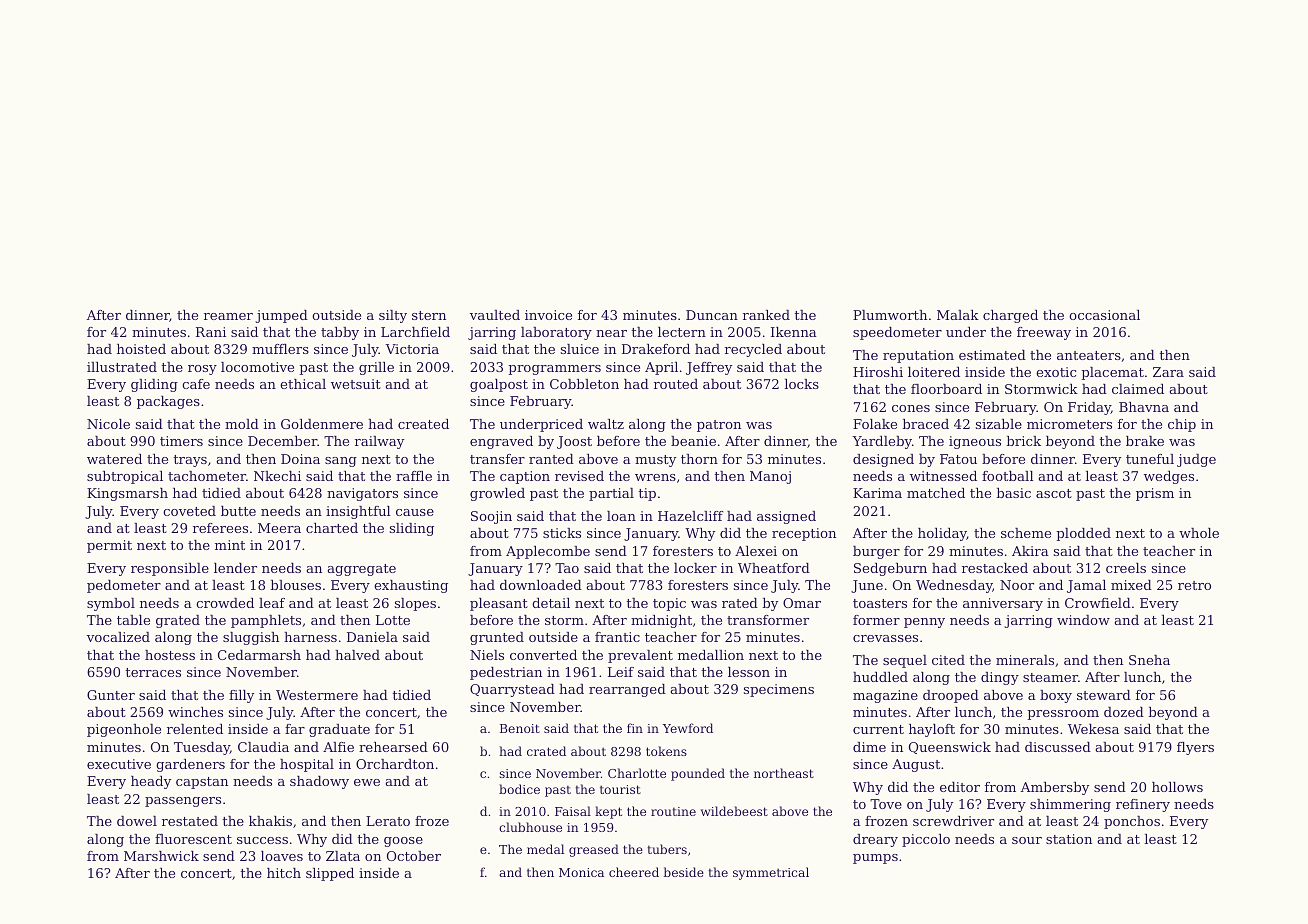 The width and height of the page is (1308, 924). What do you see at coordinates (683, 872) in the page?
I see `beside` at bounding box center [683, 872].
